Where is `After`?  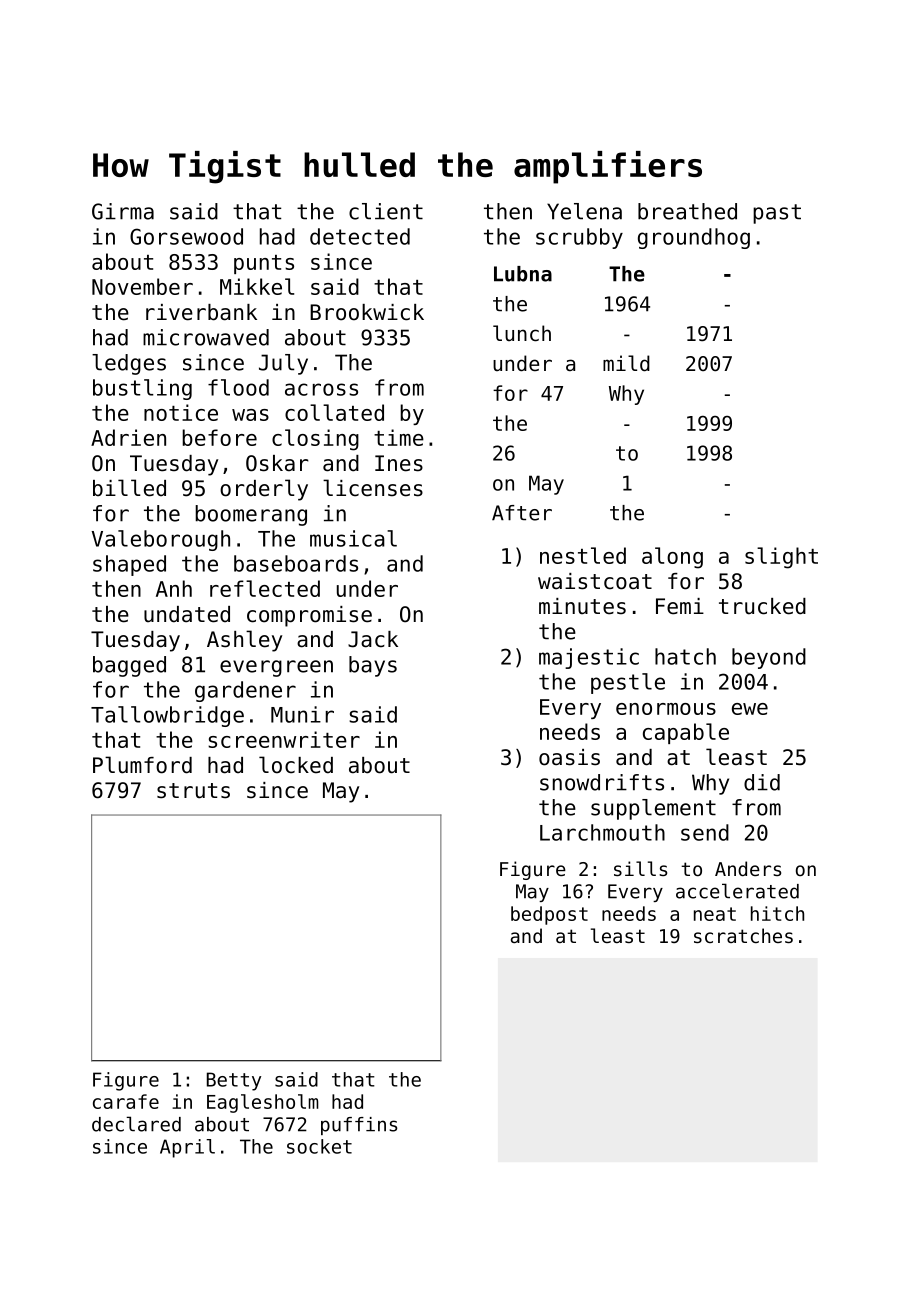
After is located at coordinates (522, 513).
